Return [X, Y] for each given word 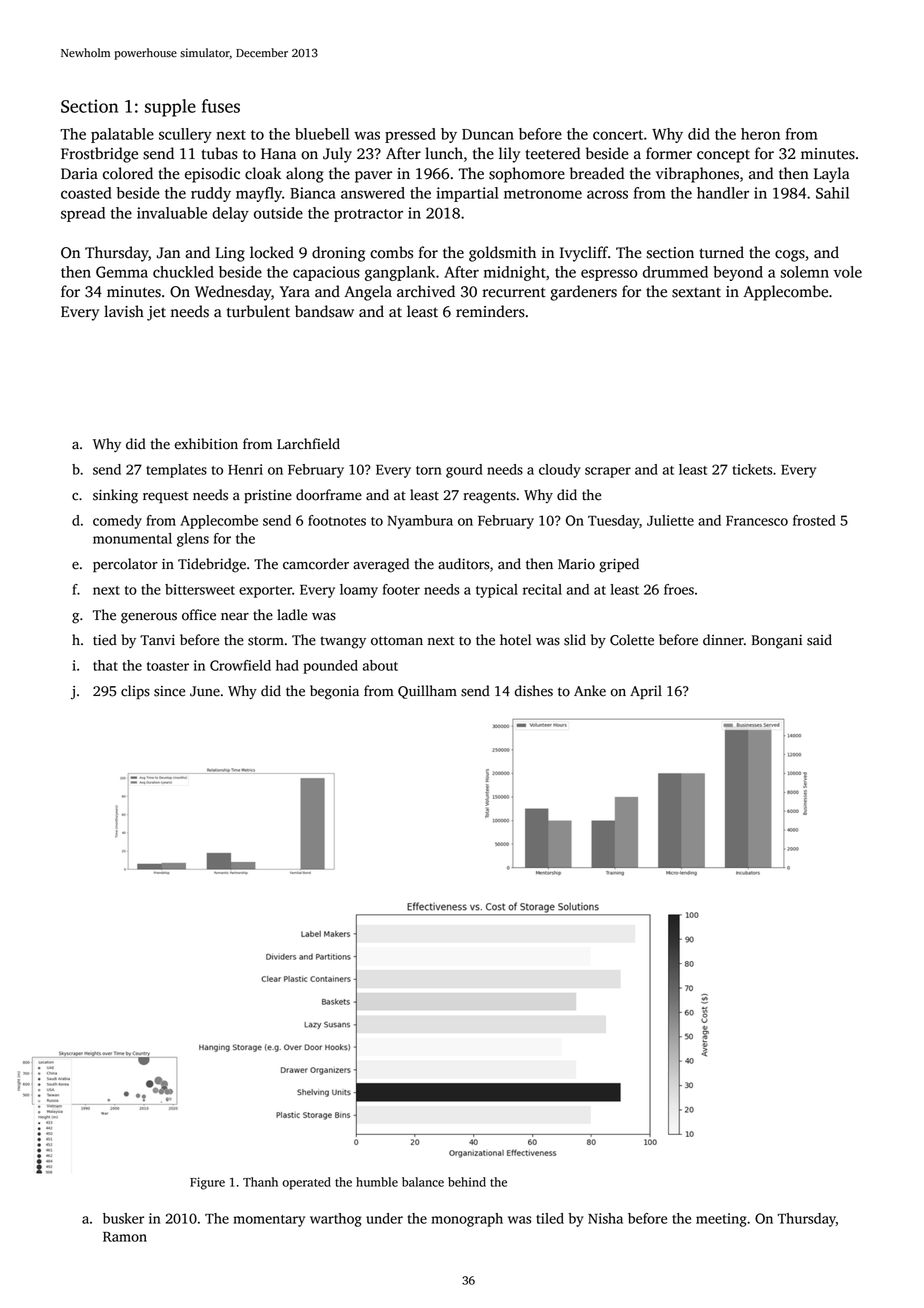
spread [83, 214]
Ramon [125, 1237]
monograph [467, 1220]
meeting [721, 1220]
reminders [490, 311]
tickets [752, 469]
